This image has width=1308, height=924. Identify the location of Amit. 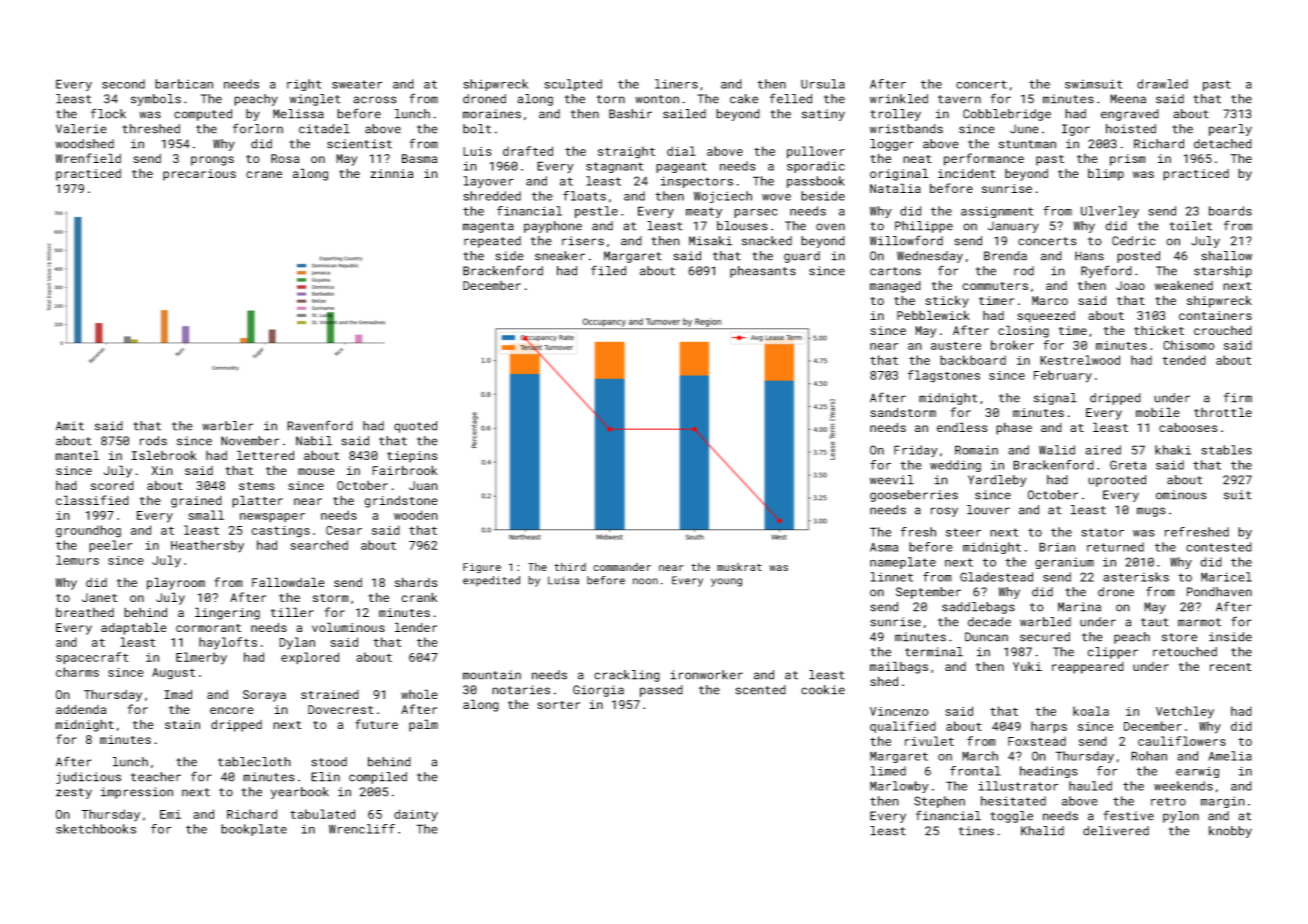
(70, 426).
